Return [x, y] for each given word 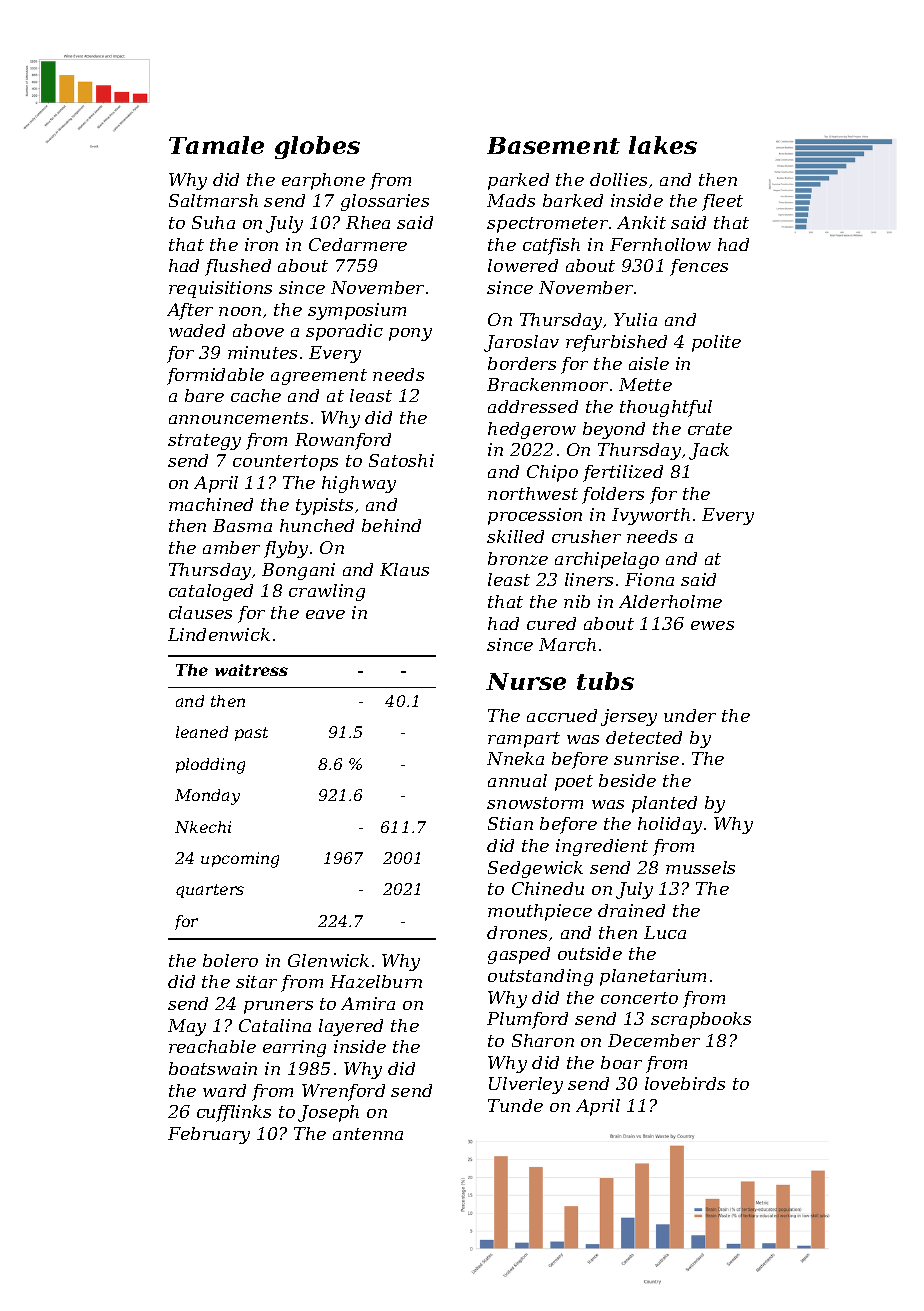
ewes [712, 625]
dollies [618, 179]
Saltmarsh [213, 200]
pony [410, 334]
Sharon [543, 1040]
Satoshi [401, 460]
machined [211, 504]
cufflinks [234, 1113]
